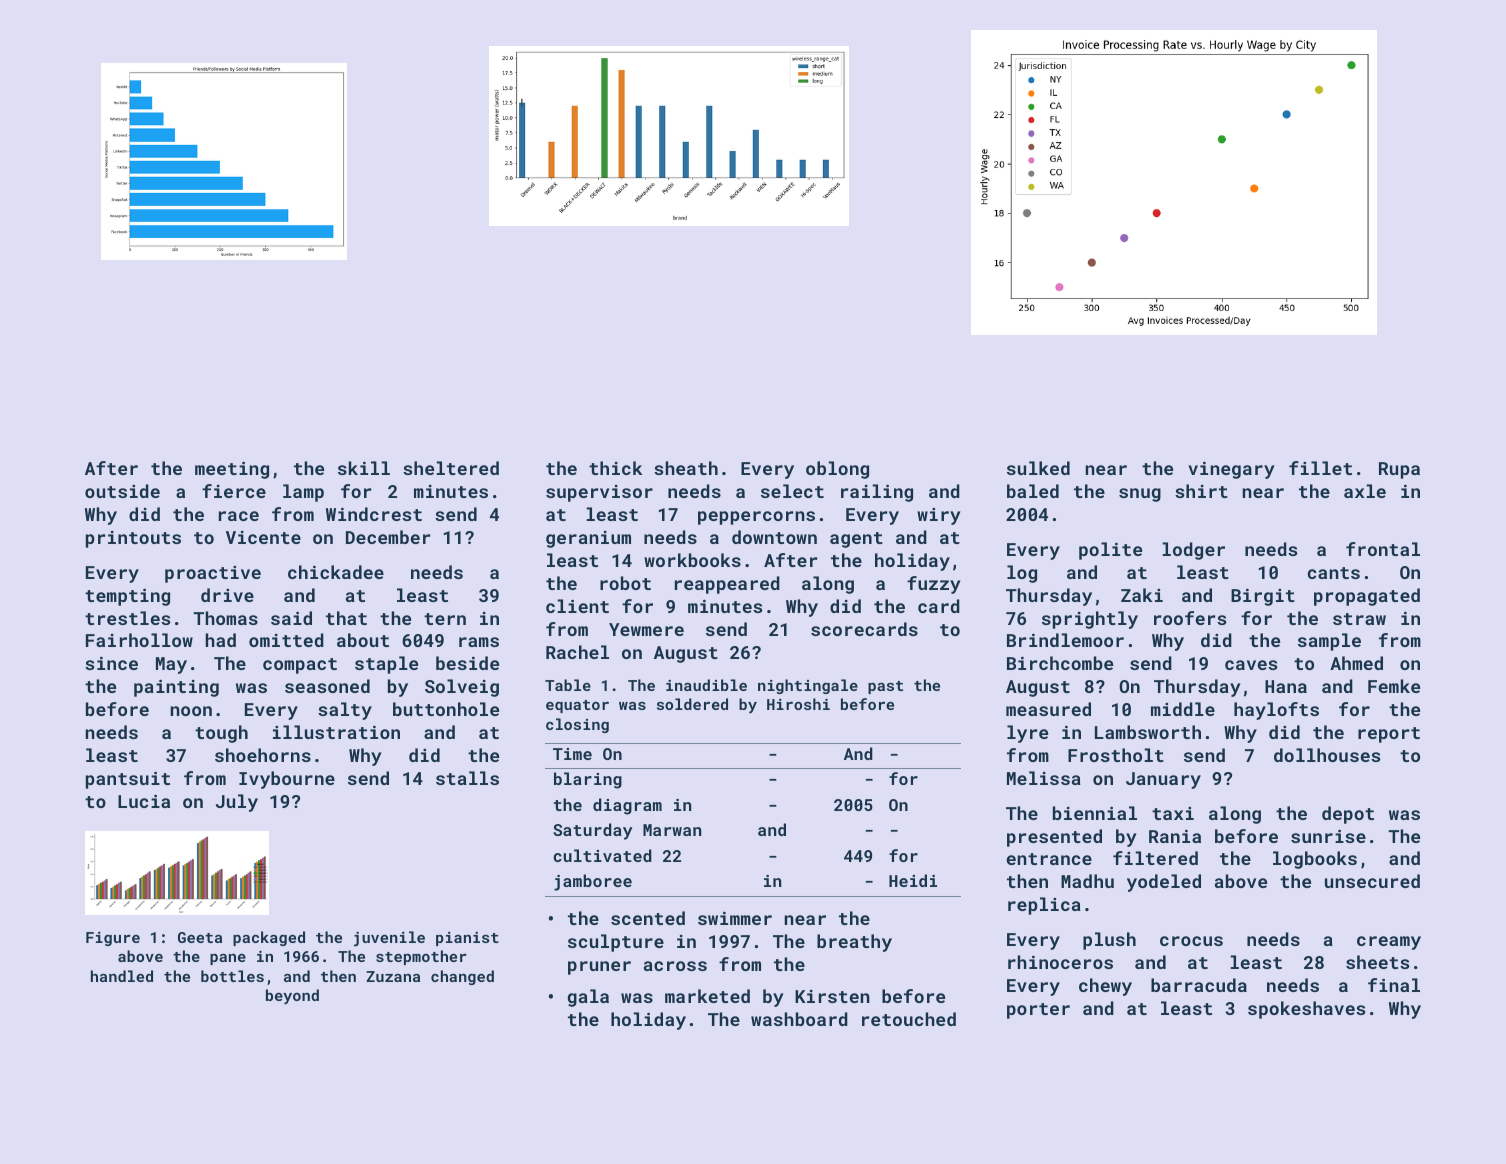 This screenshot has height=1164, width=1506. I want to click on outside, so click(122, 491).
